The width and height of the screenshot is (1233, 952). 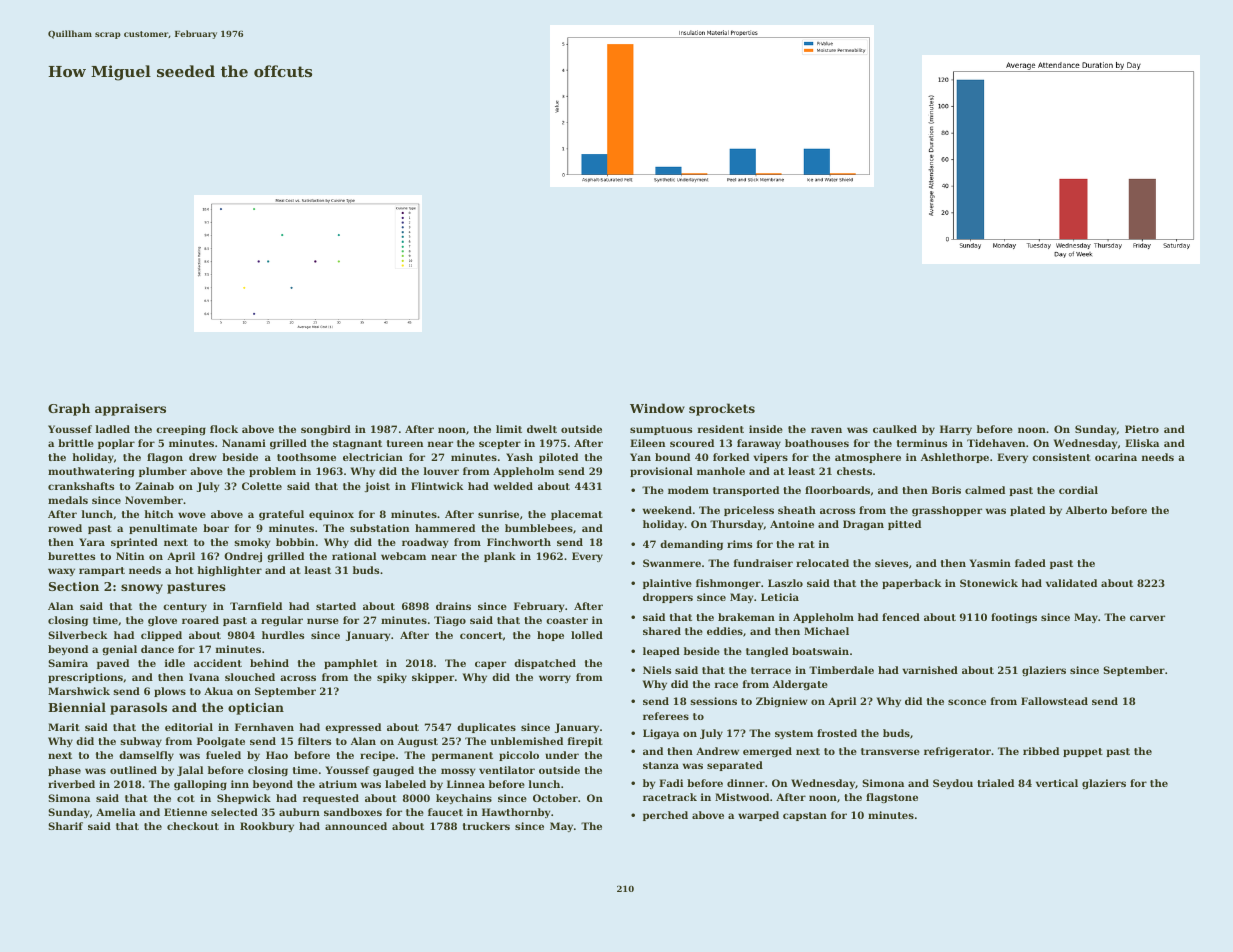 I want to click on Ivana, so click(x=204, y=677).
